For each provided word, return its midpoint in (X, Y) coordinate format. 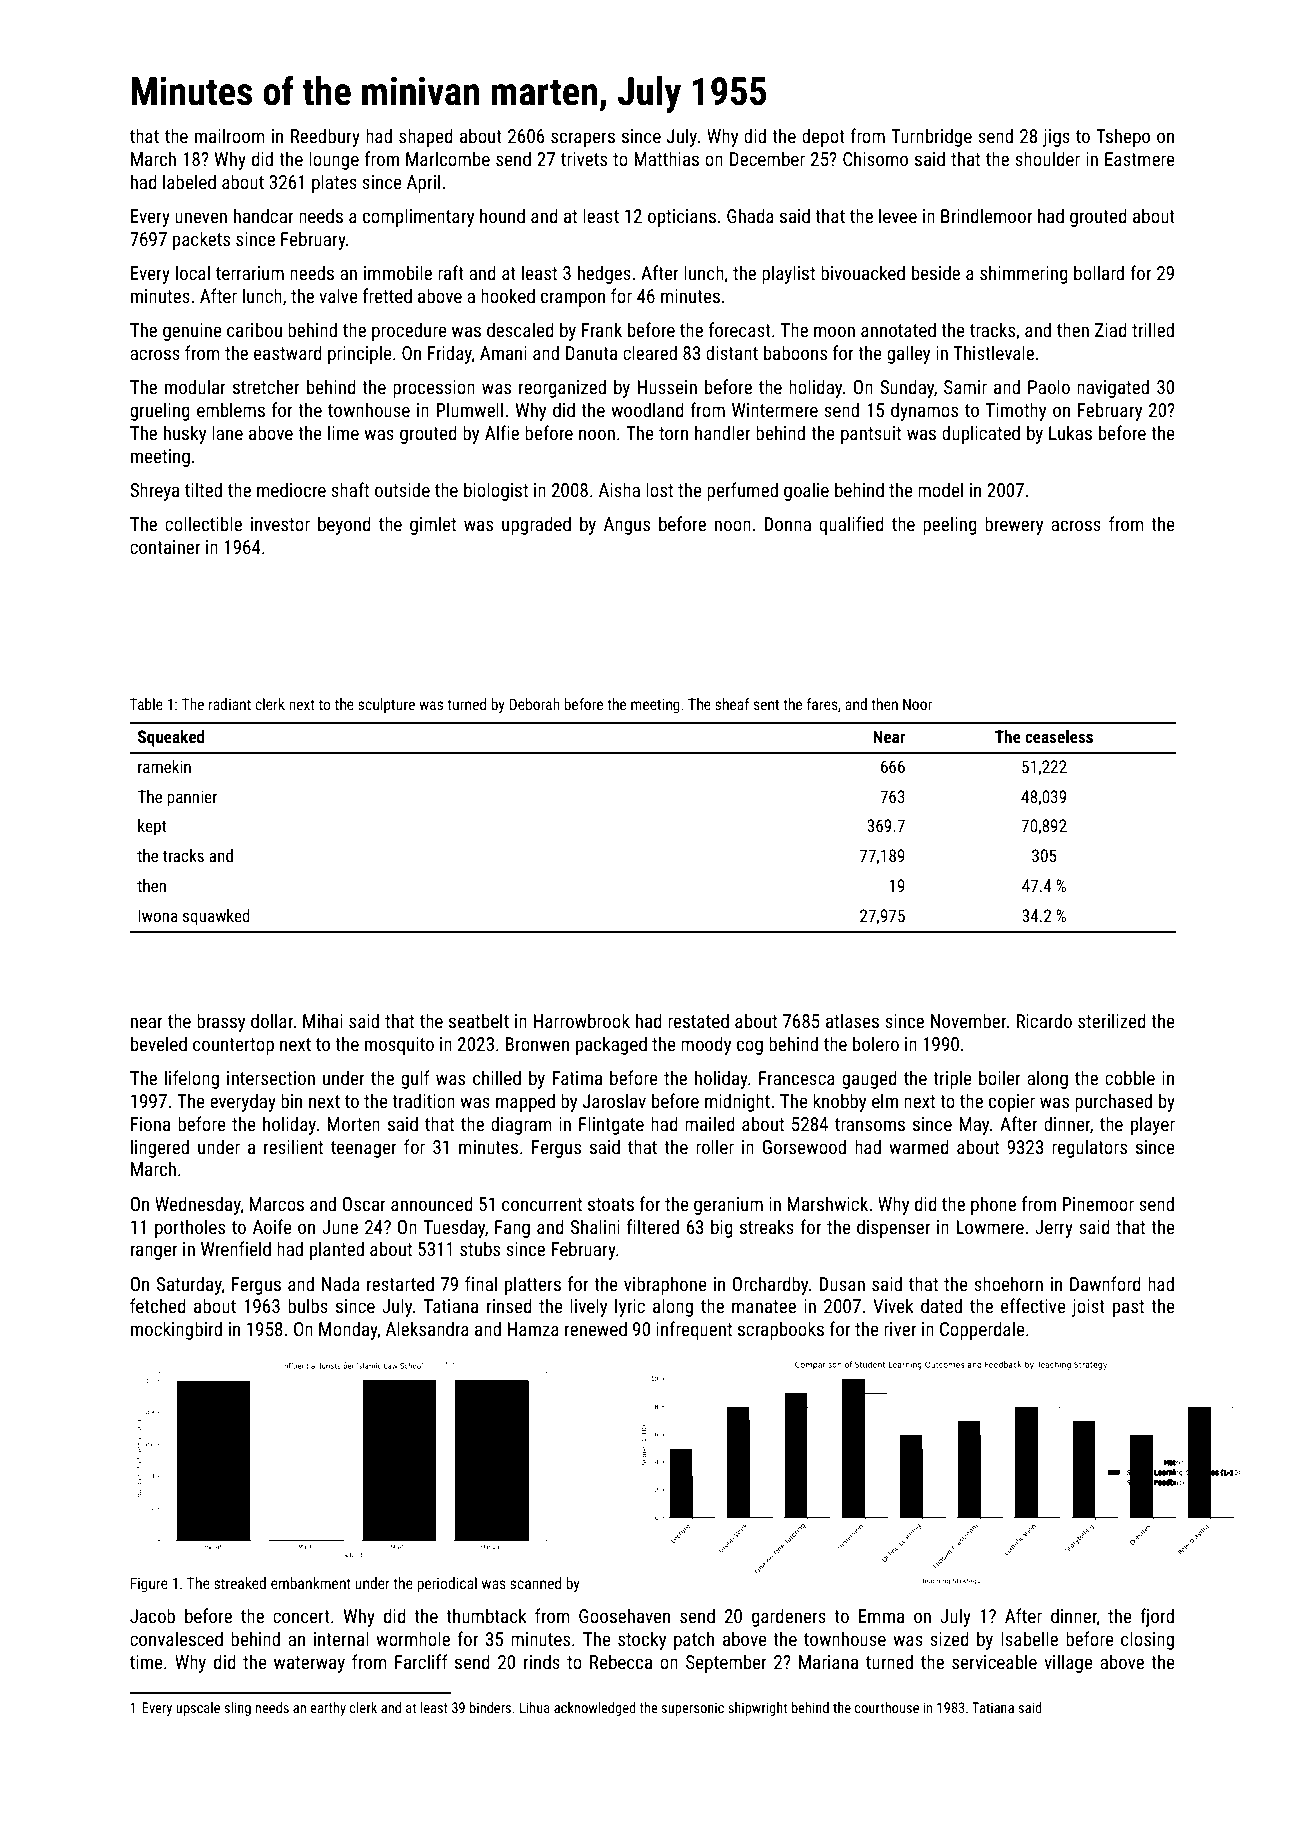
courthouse (887, 1707)
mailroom (230, 135)
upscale (198, 1709)
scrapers (583, 139)
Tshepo (1123, 137)
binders (490, 1707)
